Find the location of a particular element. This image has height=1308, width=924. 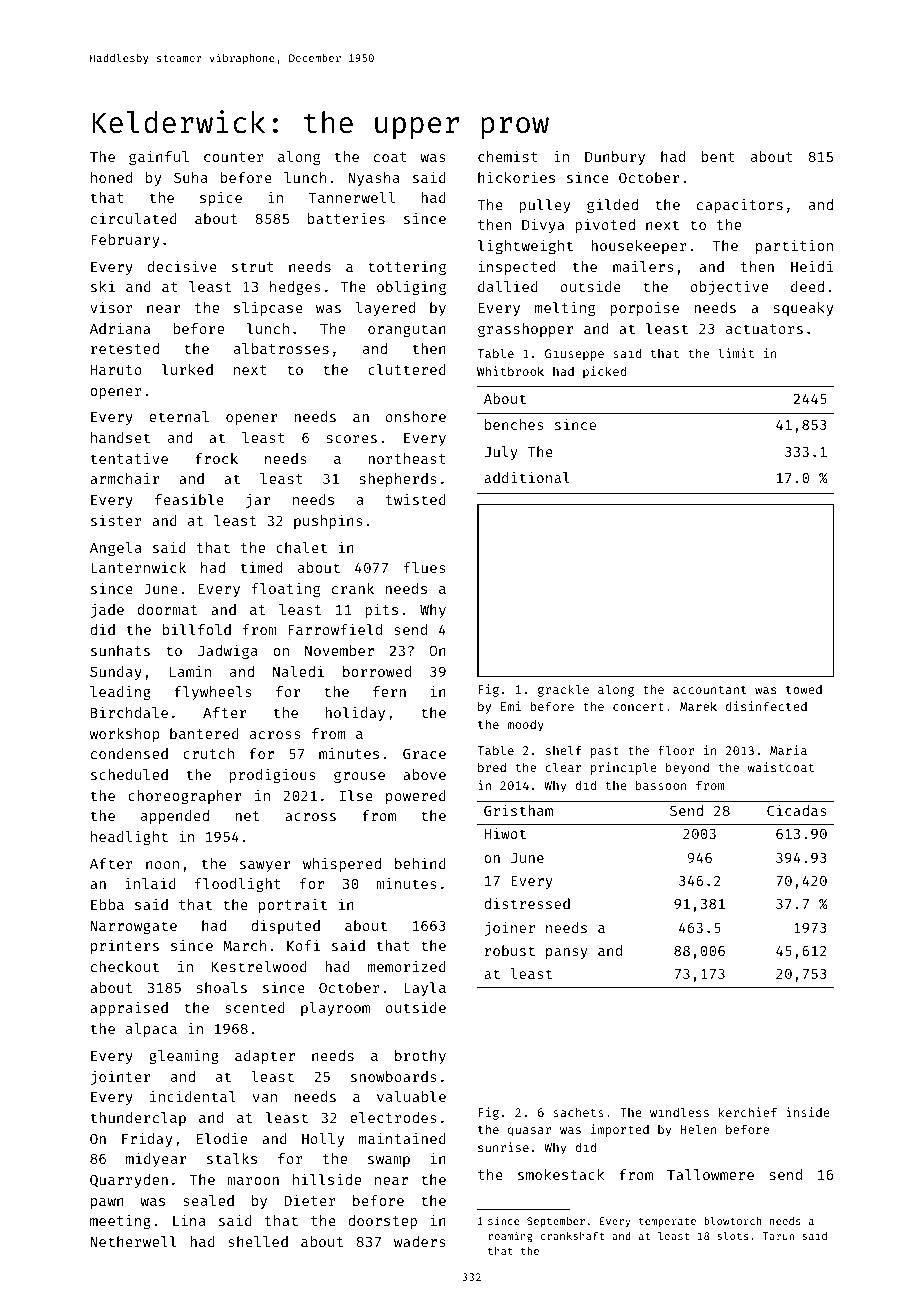

circulated is located at coordinates (134, 218).
